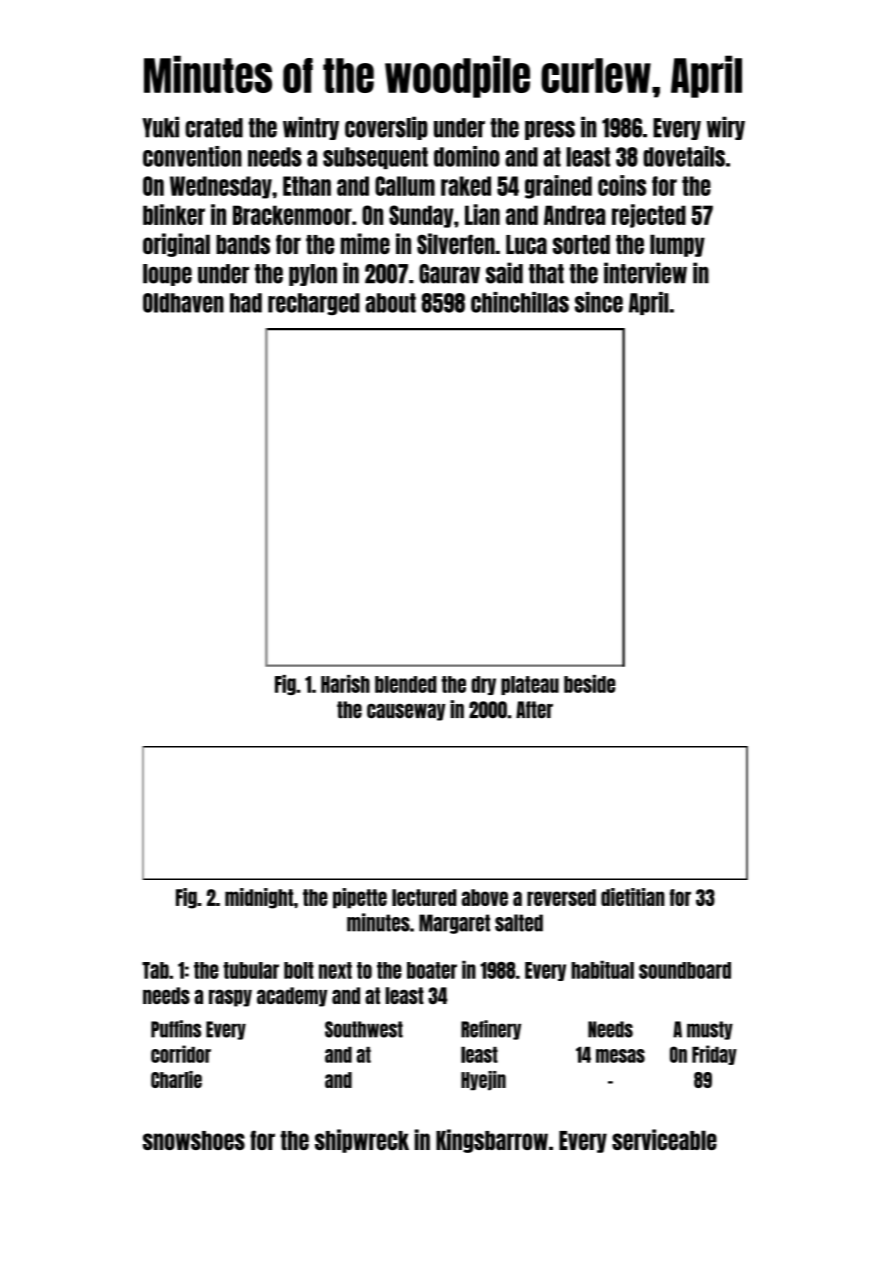 Image resolution: width=890 pixels, height=1263 pixels. What do you see at coordinates (230, 998) in the document?
I see `raspy` at bounding box center [230, 998].
